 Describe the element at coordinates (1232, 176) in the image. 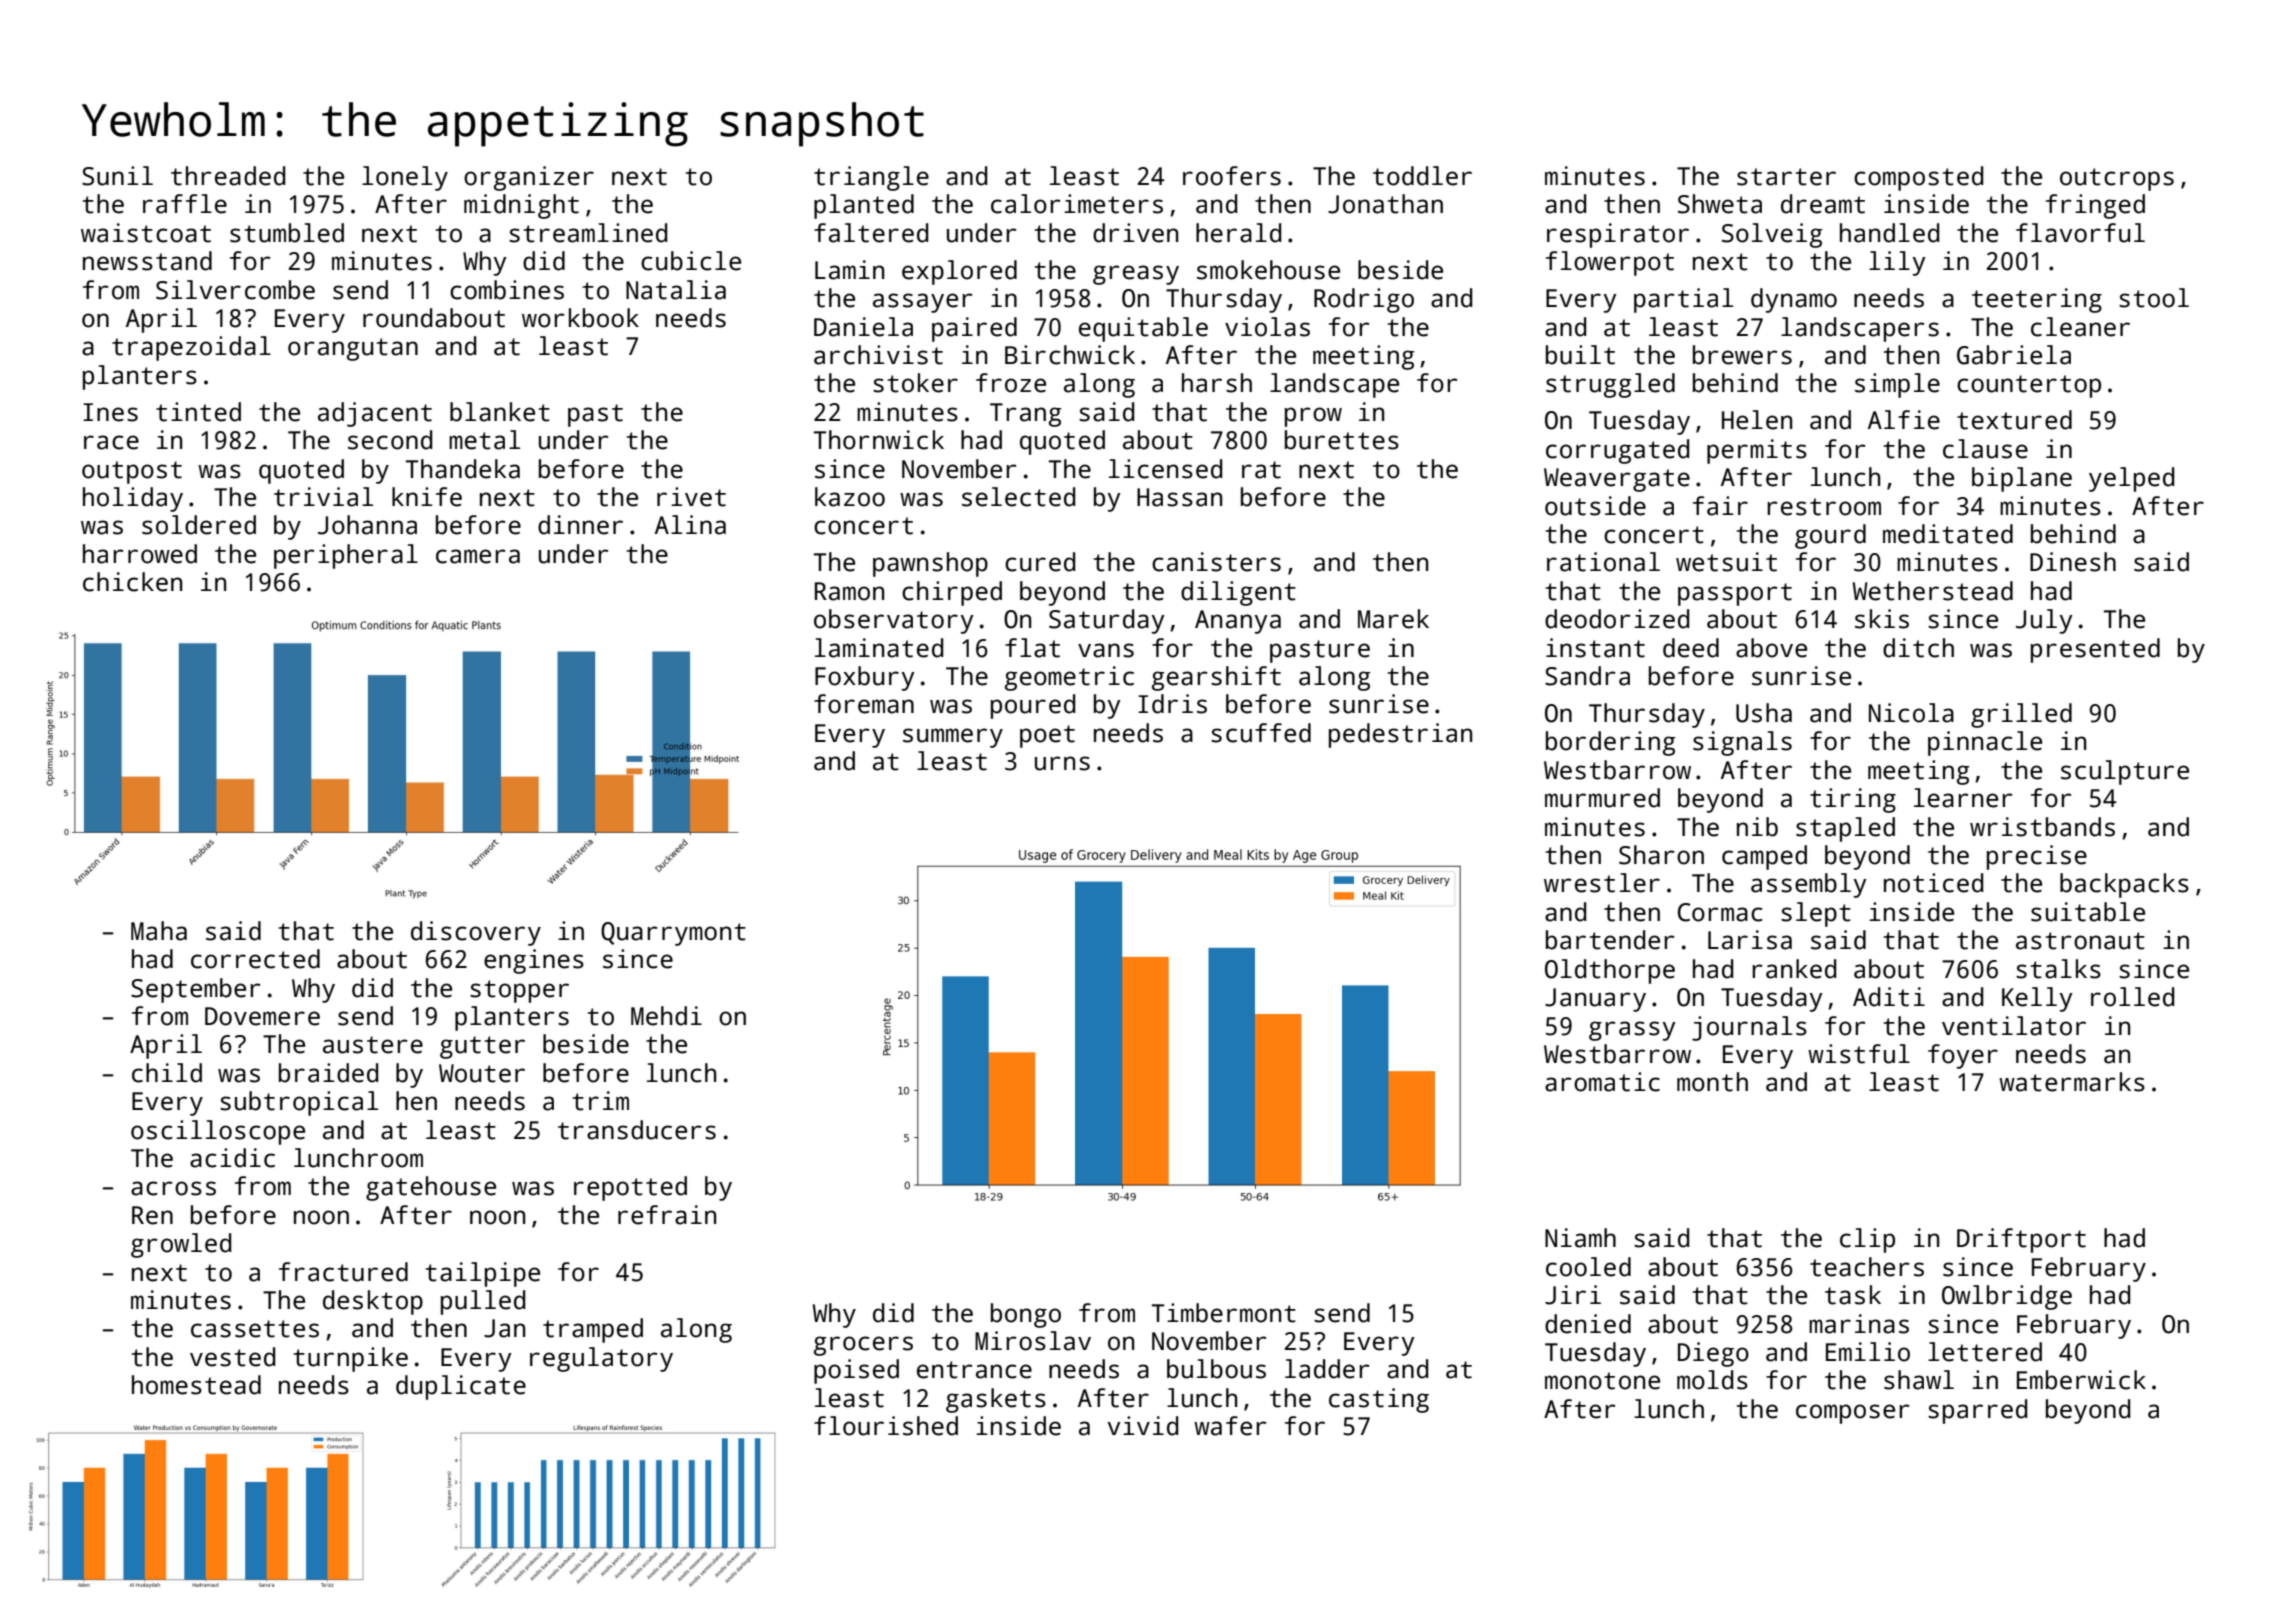

I see `roofers` at that location.
